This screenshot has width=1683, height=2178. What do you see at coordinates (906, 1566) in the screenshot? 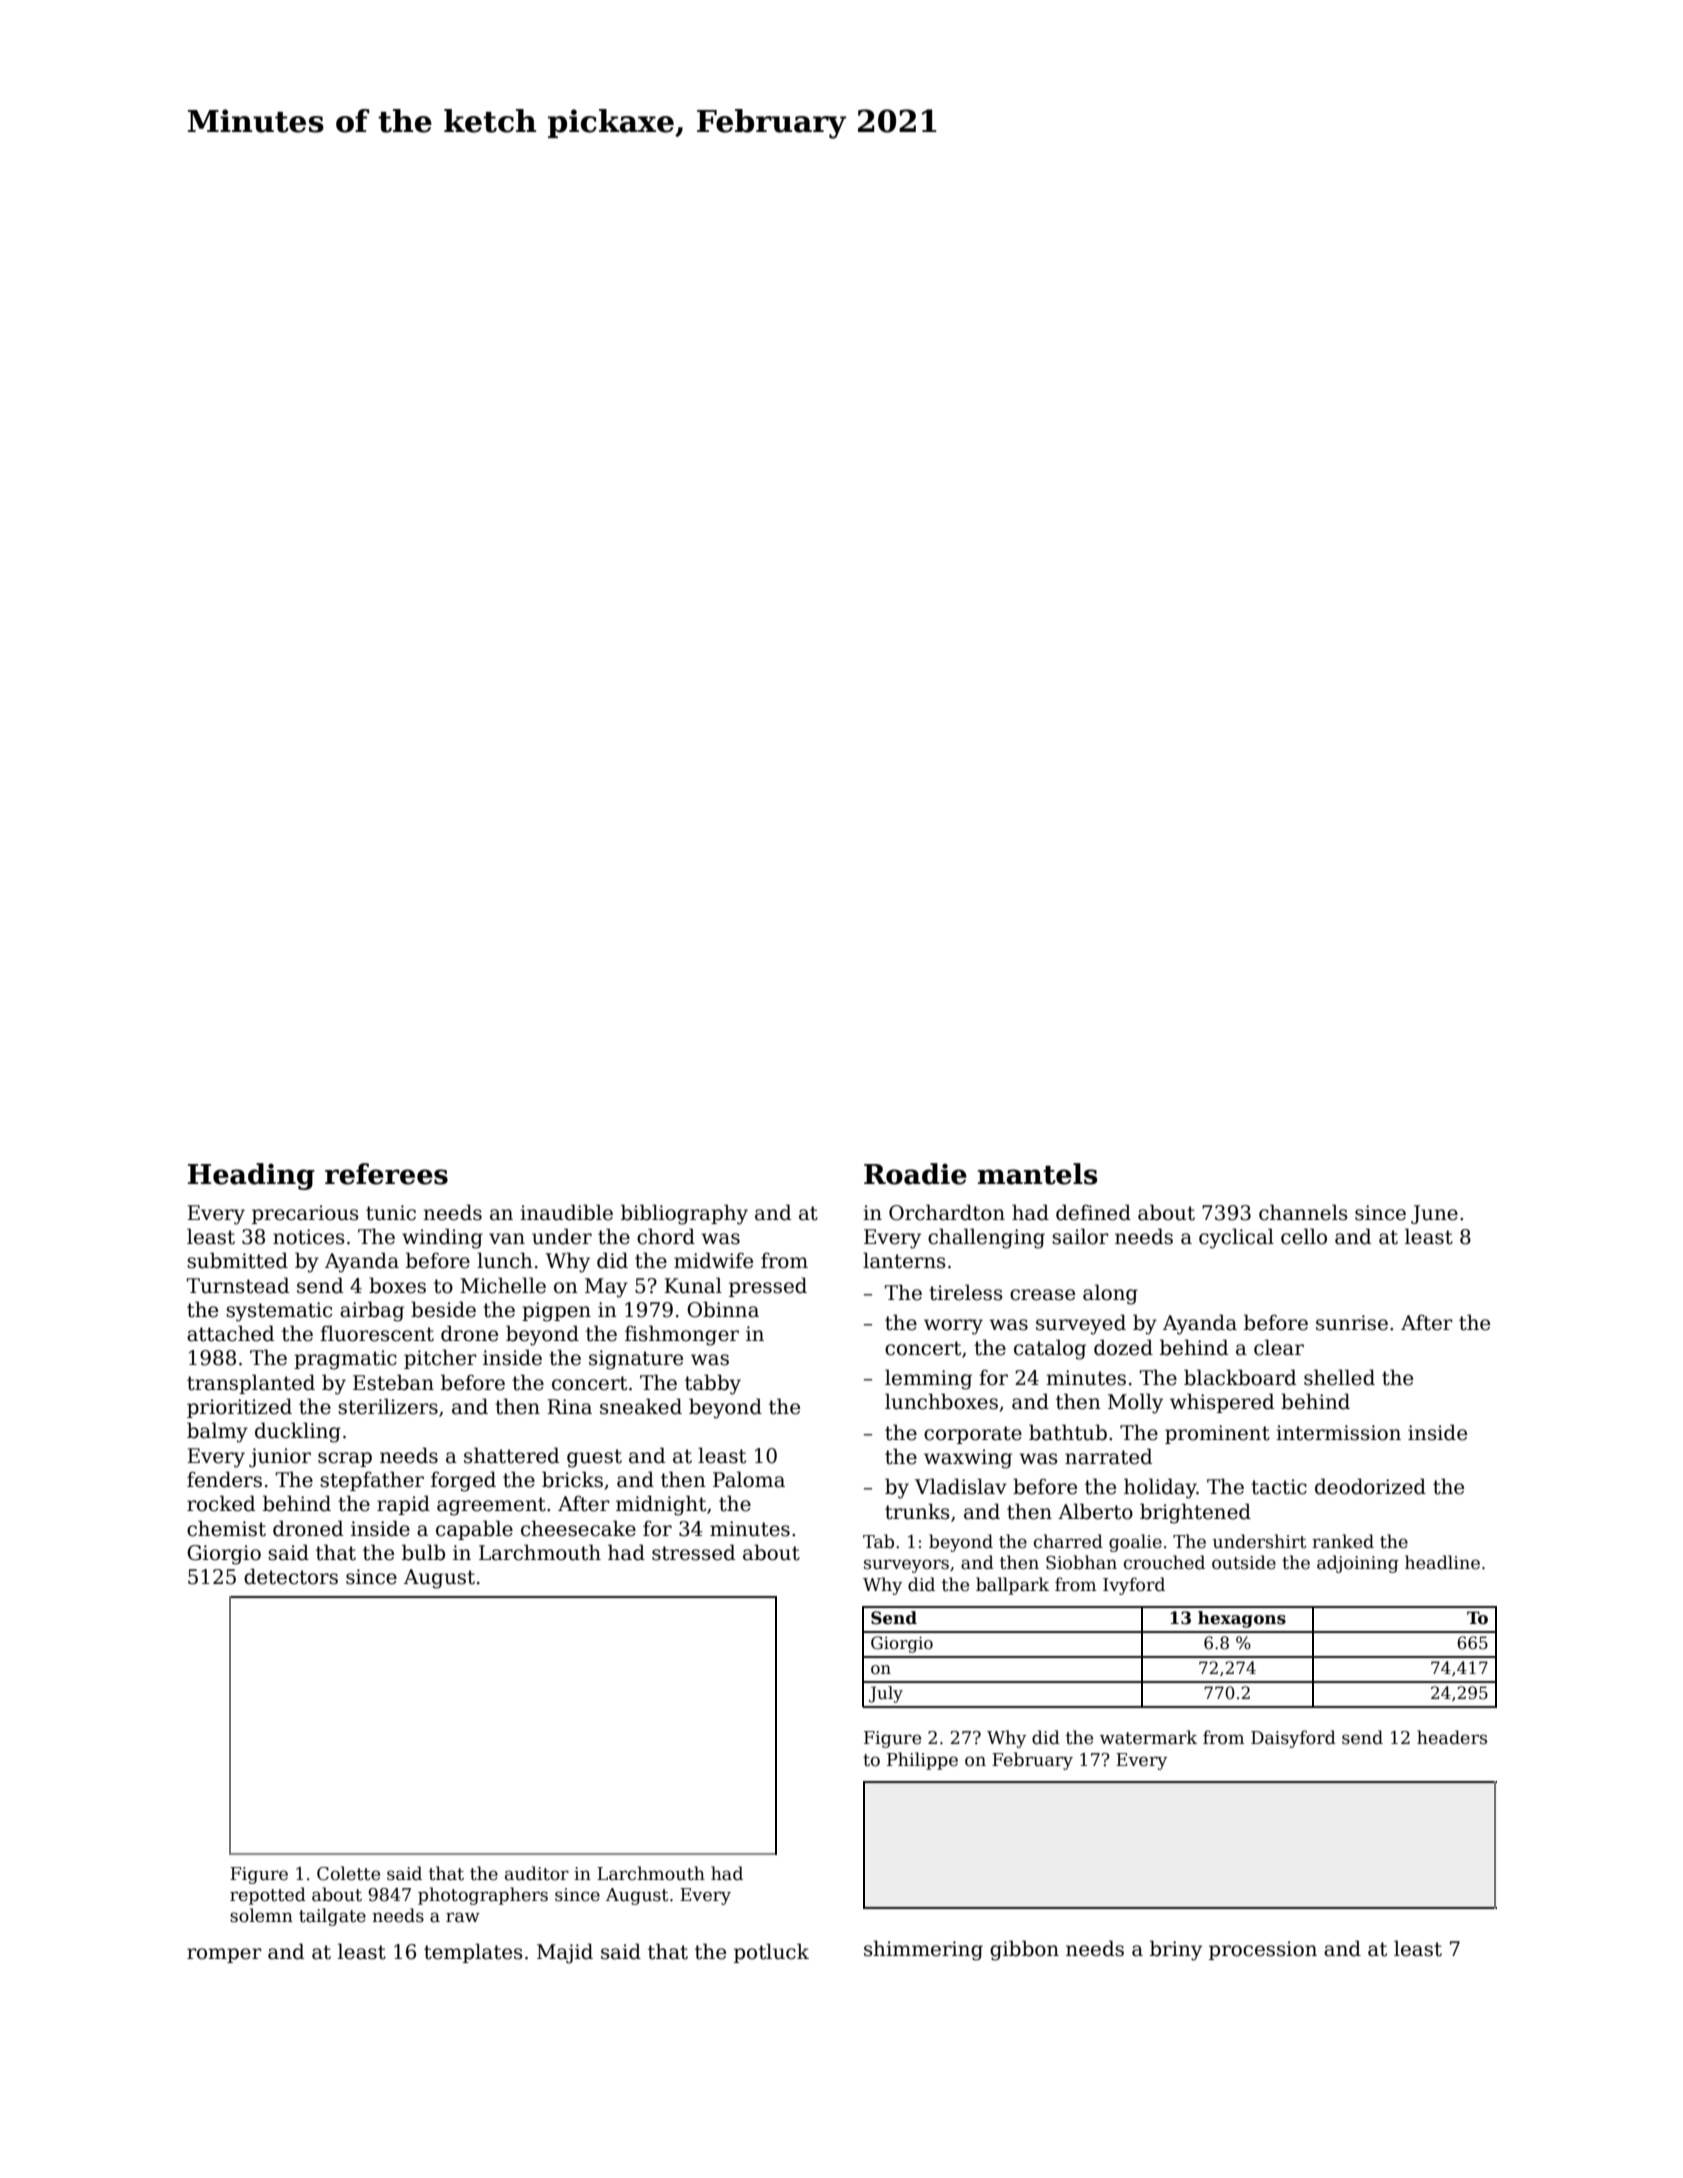
I see `surveyors` at bounding box center [906, 1566].
